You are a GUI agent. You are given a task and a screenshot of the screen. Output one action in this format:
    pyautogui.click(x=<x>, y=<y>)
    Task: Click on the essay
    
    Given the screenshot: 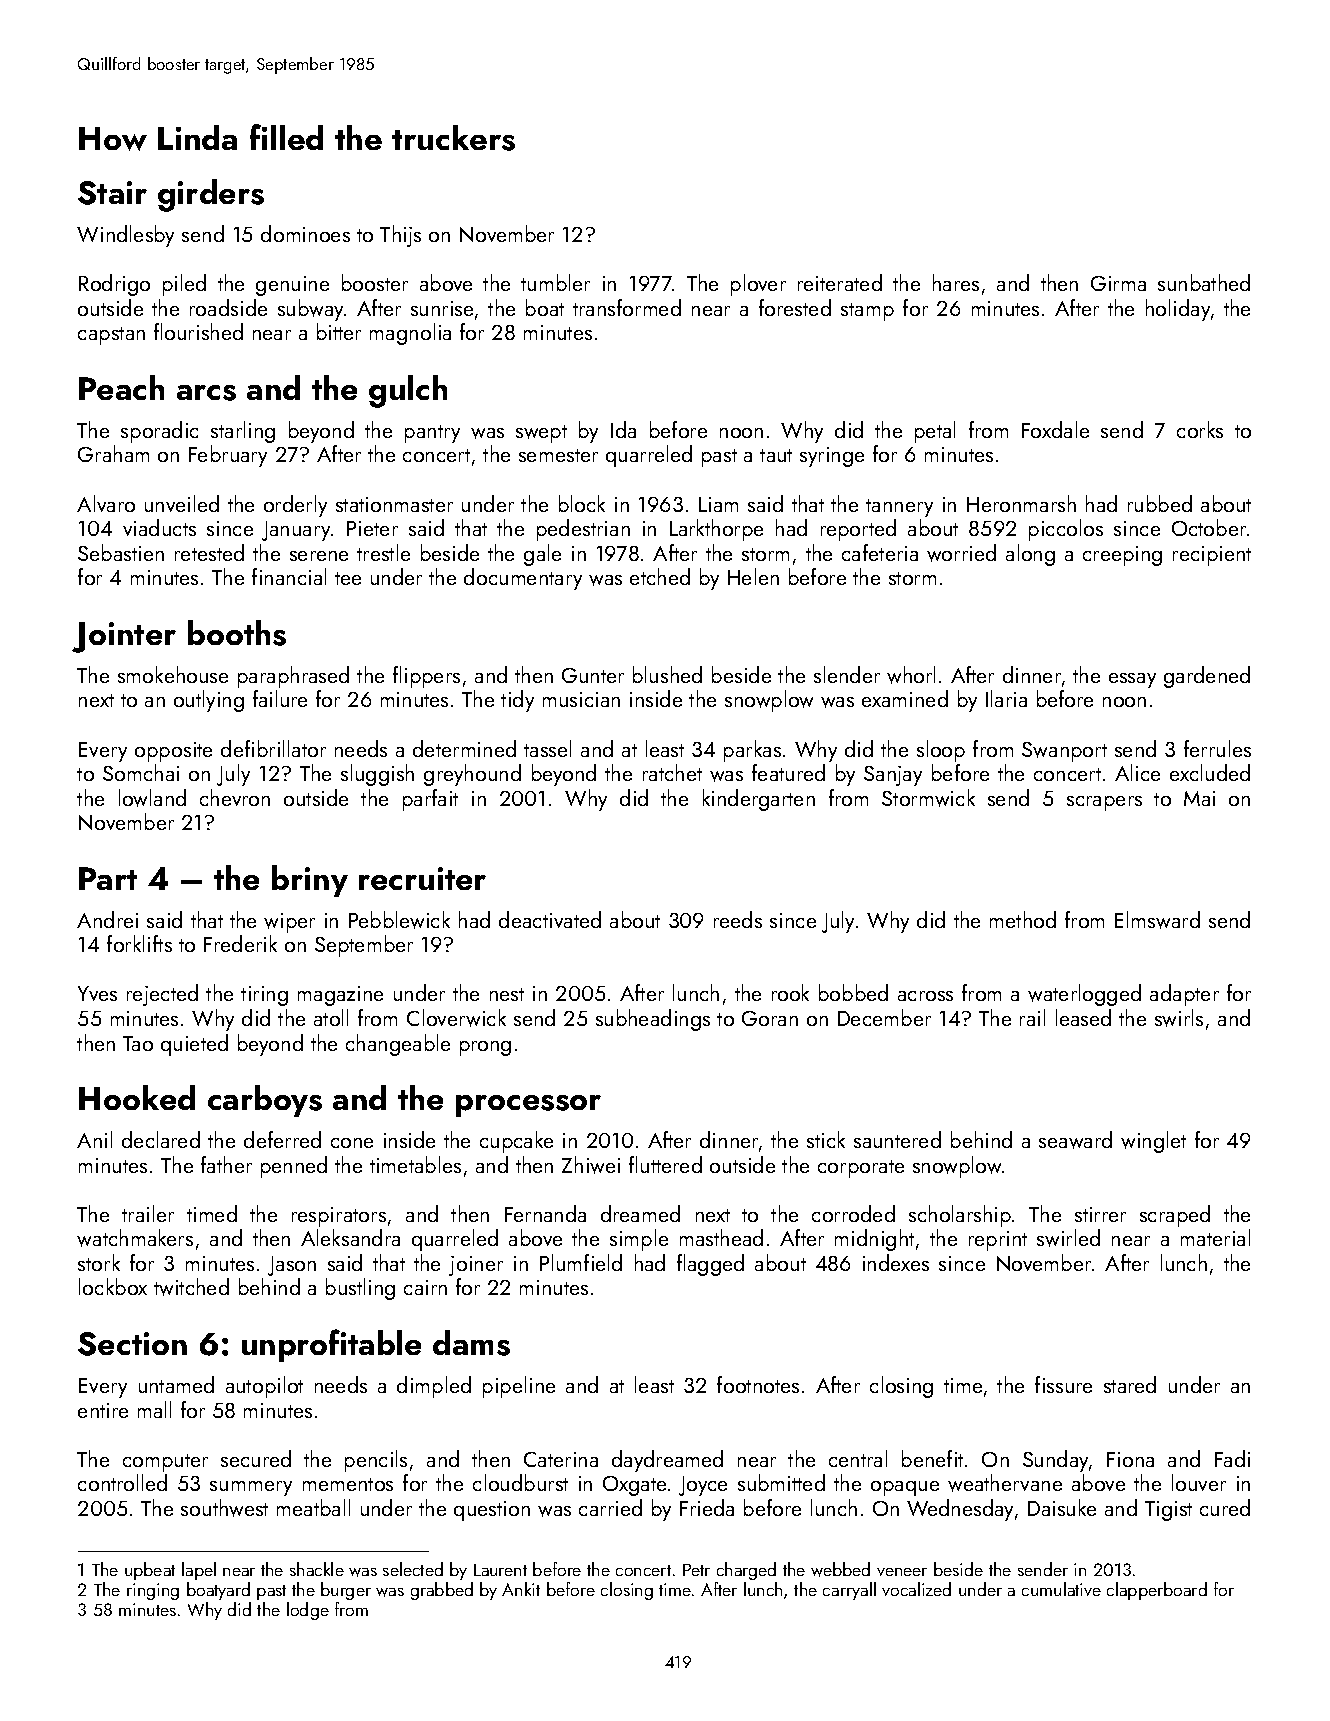 What is the action you would take?
    pyautogui.click(x=1132, y=680)
